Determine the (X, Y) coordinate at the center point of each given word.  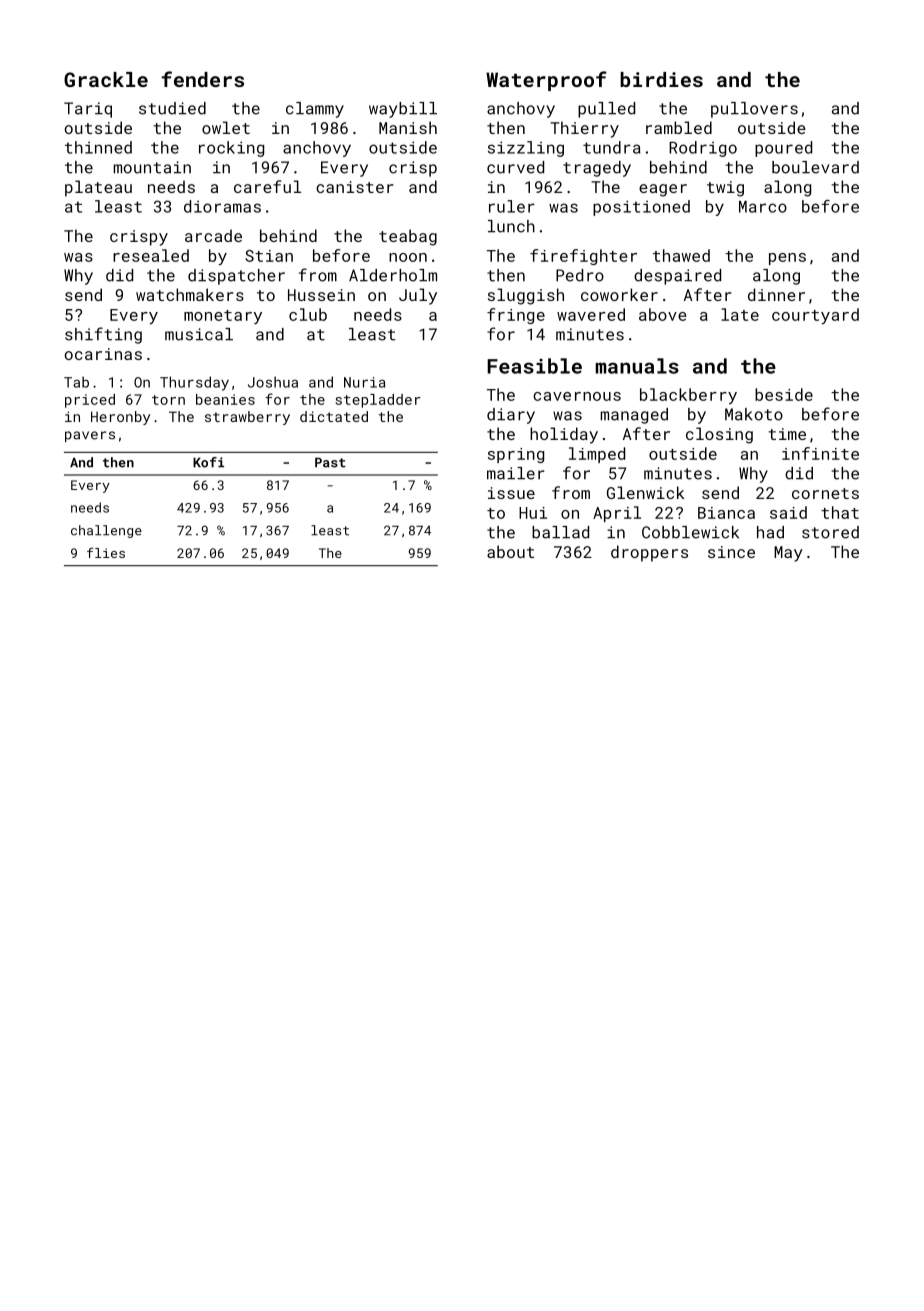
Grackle (106, 79)
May (788, 554)
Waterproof (546, 81)
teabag (408, 237)
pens (787, 259)
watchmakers (190, 294)
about (510, 551)
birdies (661, 79)
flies (106, 552)
